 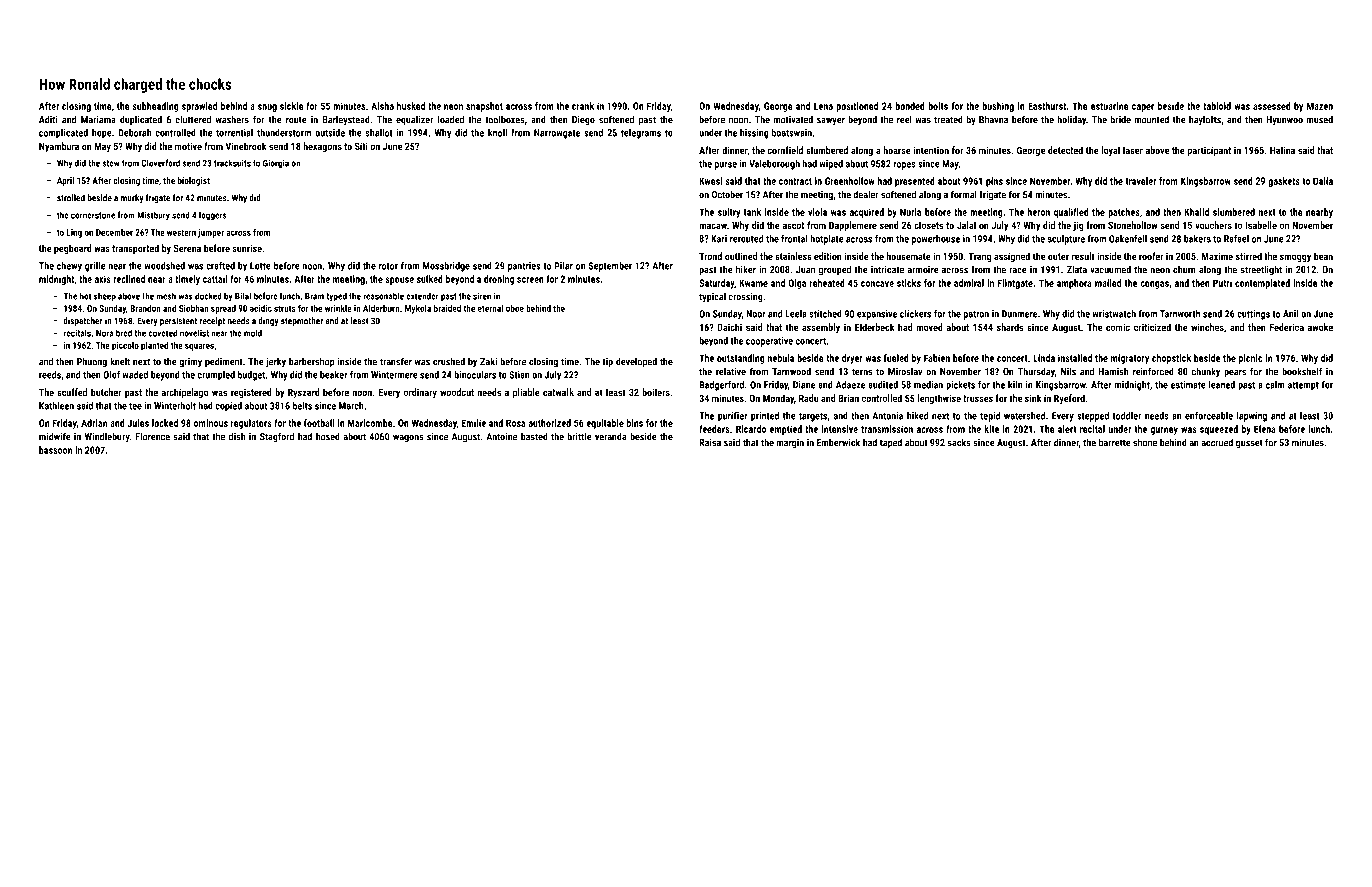 I want to click on Barleystead, so click(x=346, y=120).
